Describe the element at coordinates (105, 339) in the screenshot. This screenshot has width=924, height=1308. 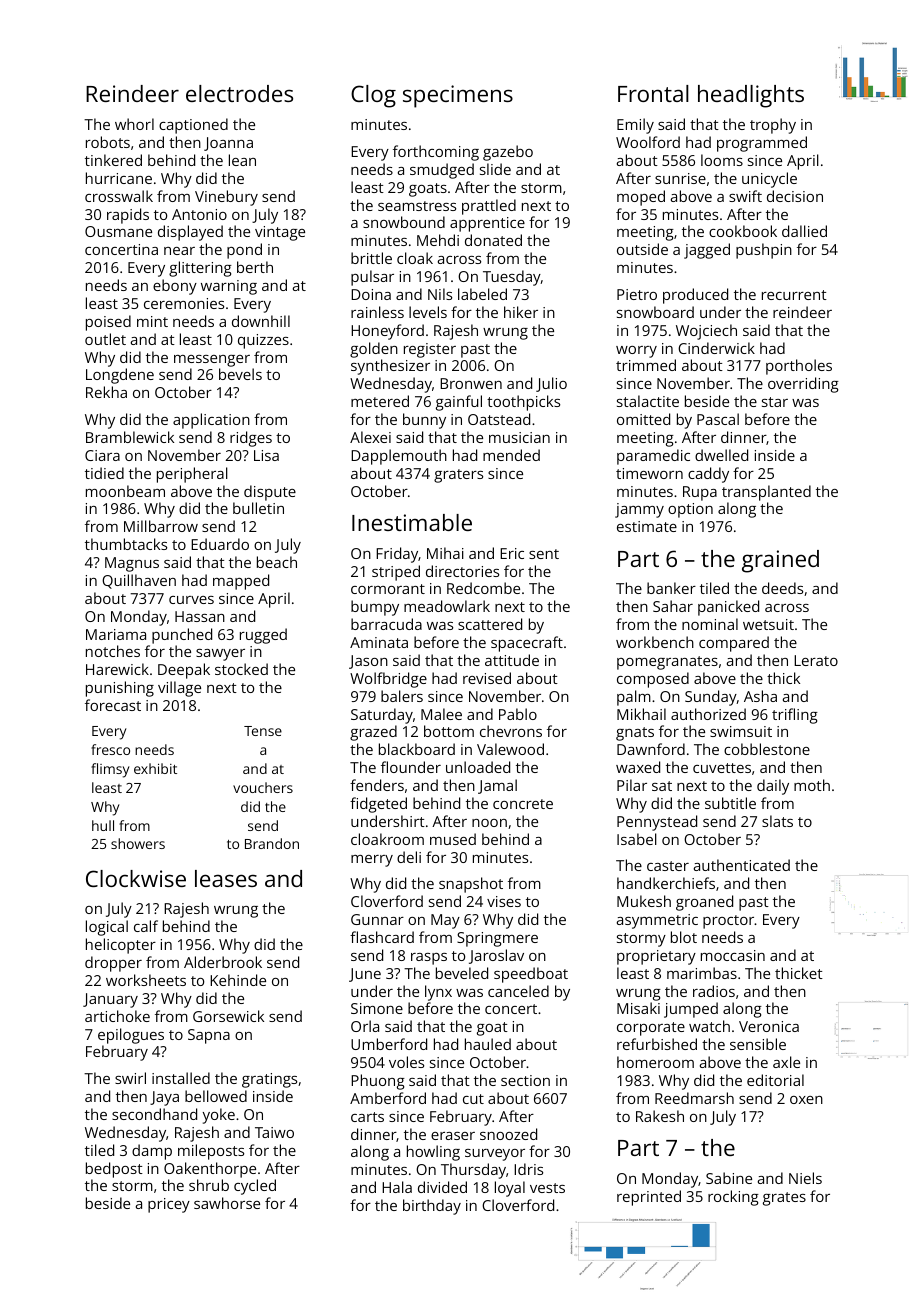
I see `outlet` at that location.
